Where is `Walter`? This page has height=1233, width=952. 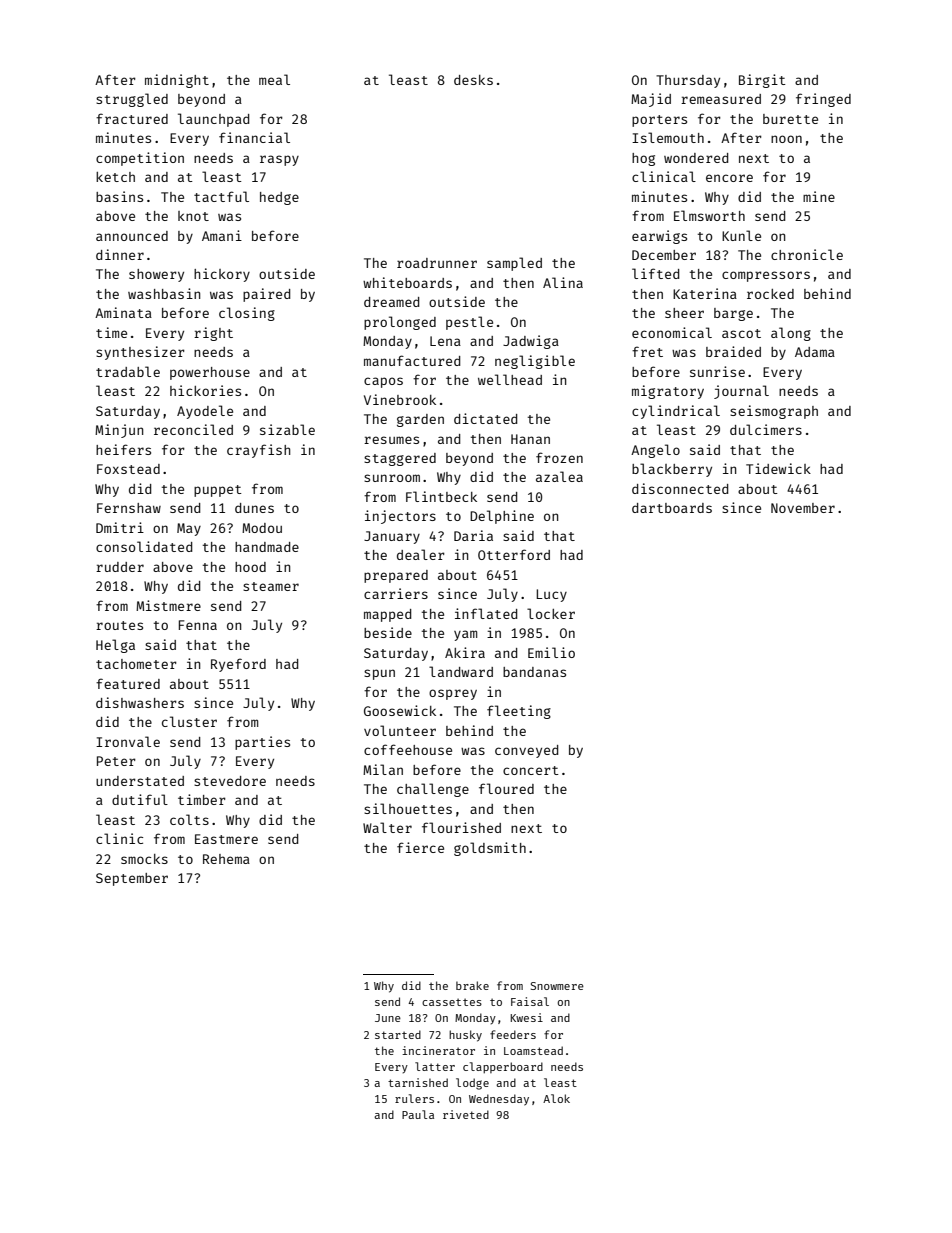
Walter is located at coordinates (387, 827).
